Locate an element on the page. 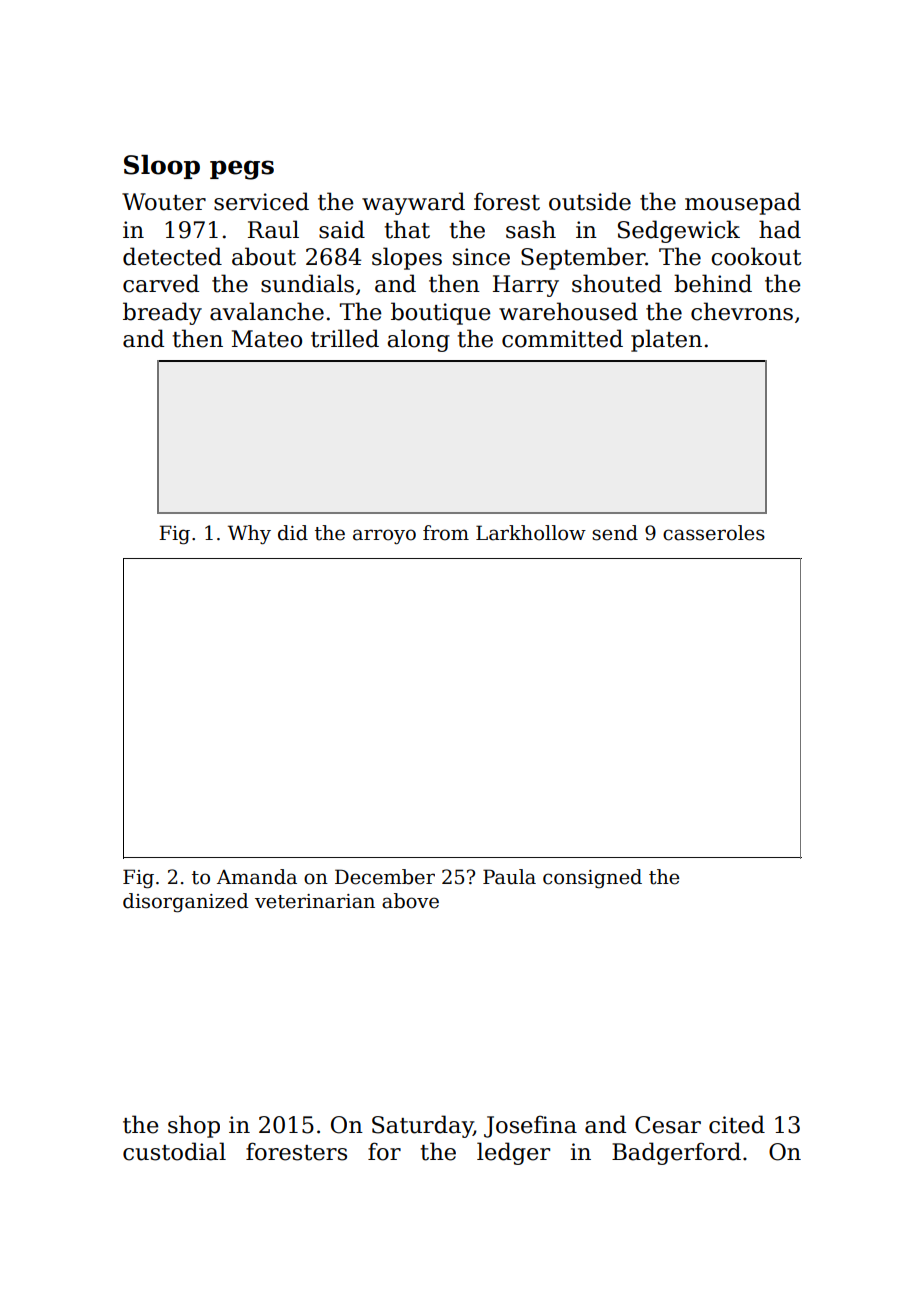 This document has width=924, height=1311. Larkhollow is located at coordinates (531, 533).
